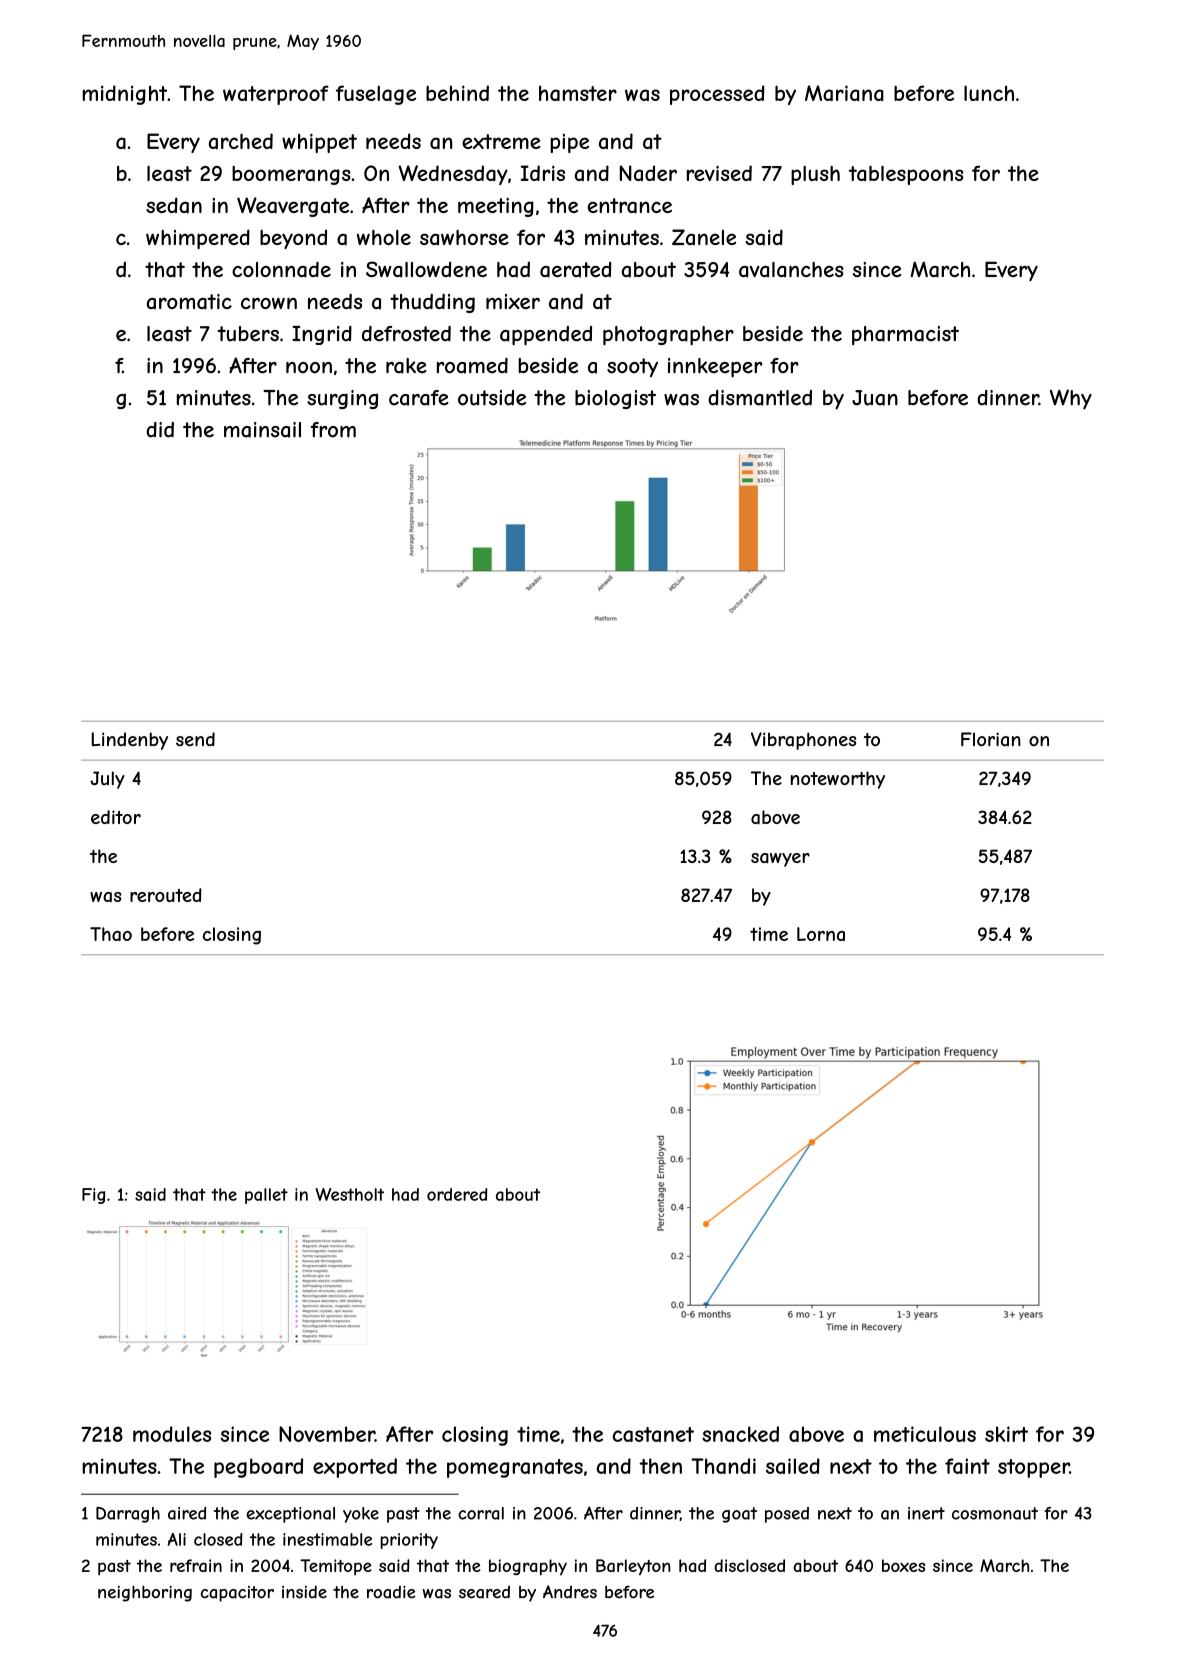 Image resolution: width=1185 pixels, height=1675 pixels. I want to click on Westholt, so click(350, 1194).
